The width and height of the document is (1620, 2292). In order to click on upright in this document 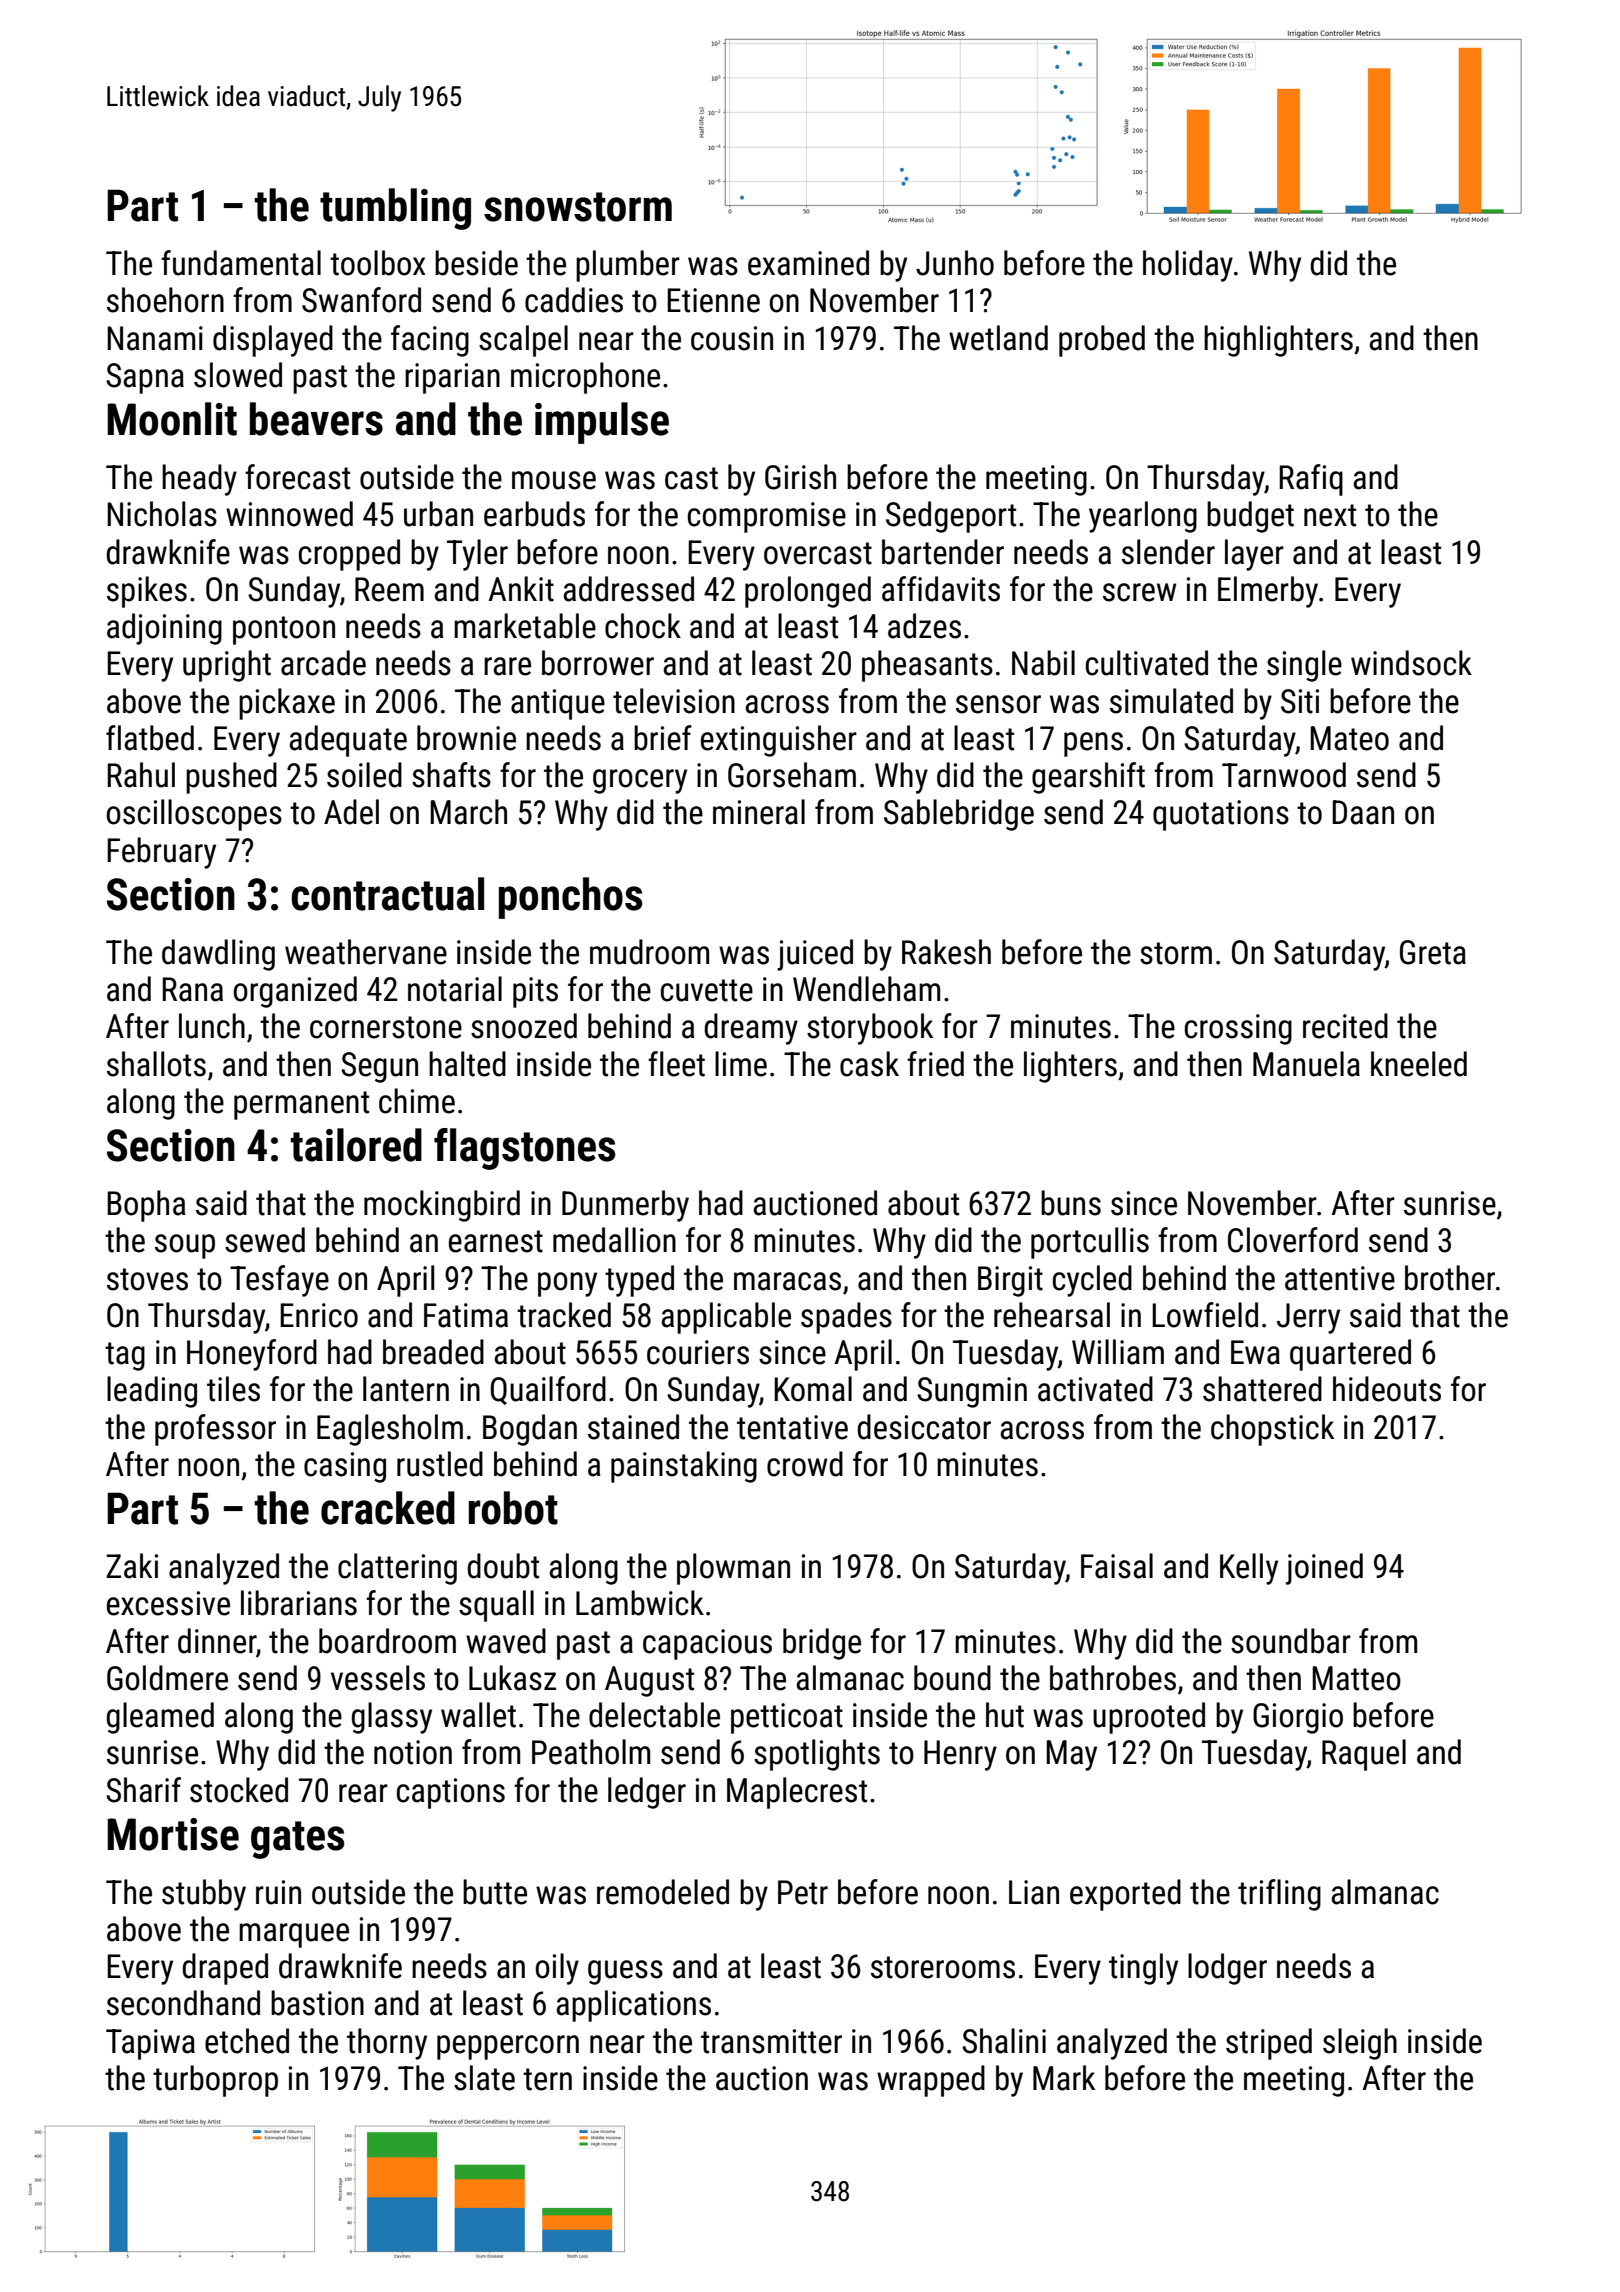, I will do `click(227, 666)`.
